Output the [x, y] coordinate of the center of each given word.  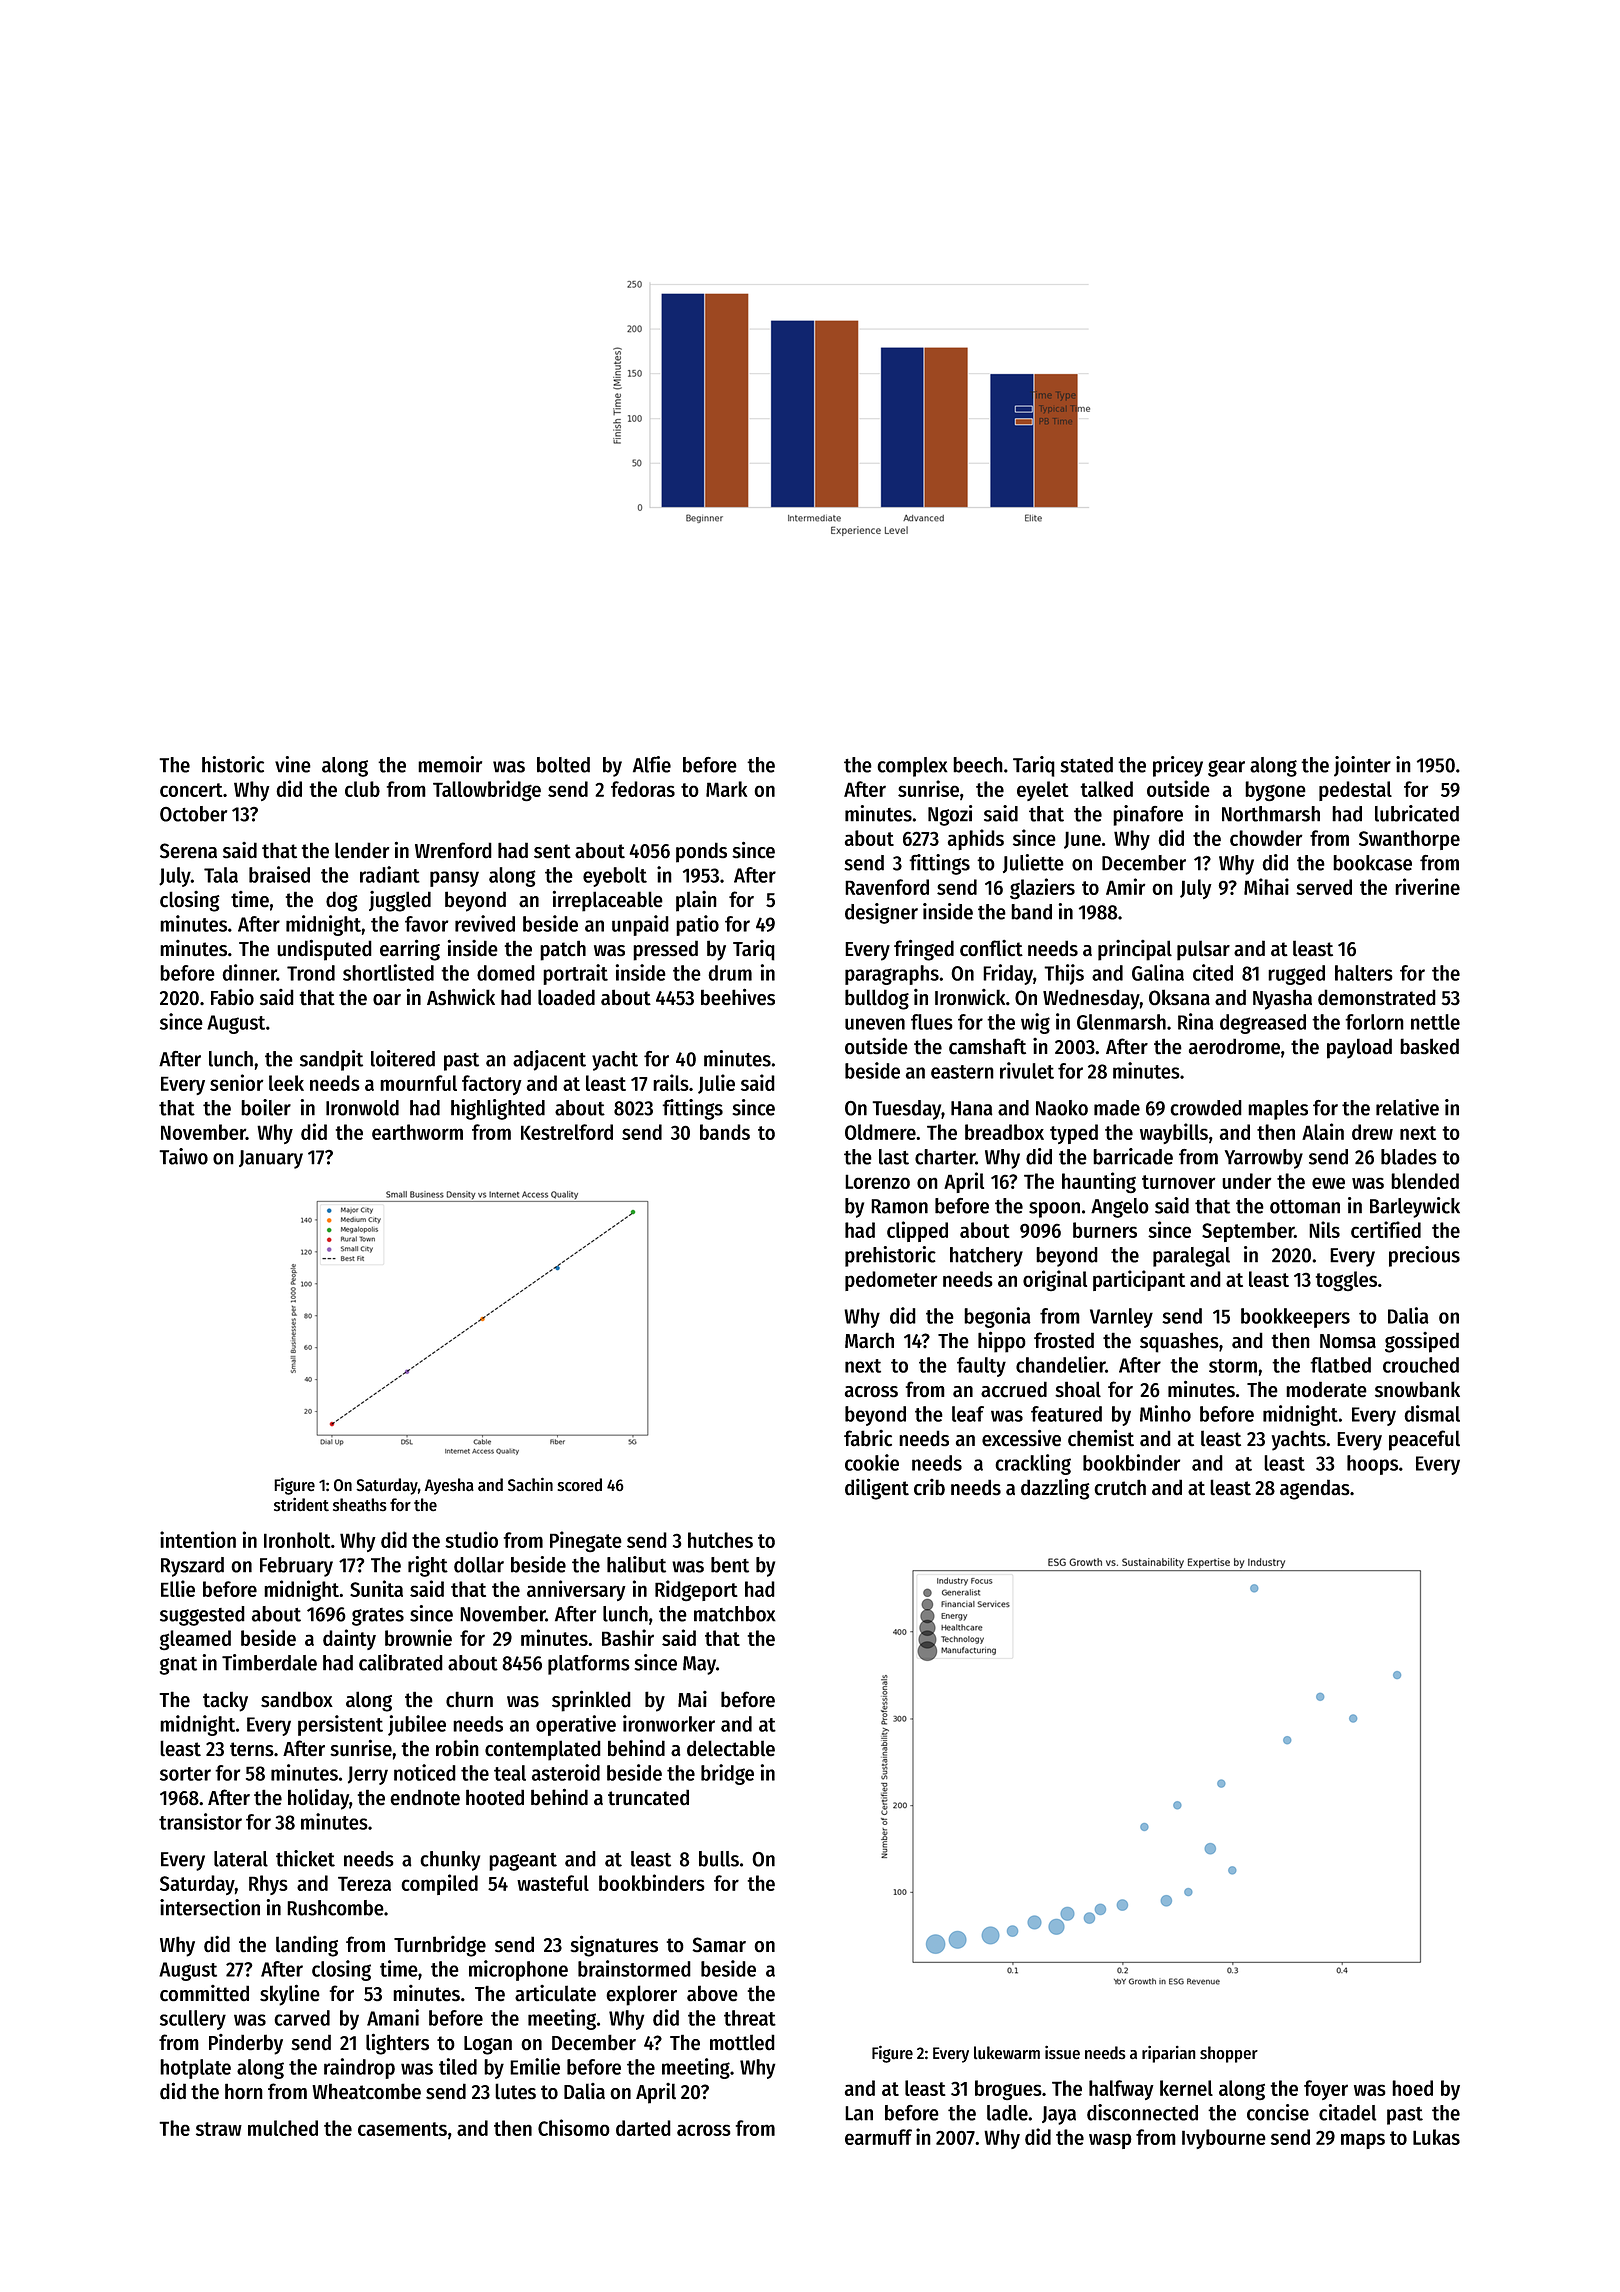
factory [492, 1085]
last [894, 1157]
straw [219, 2129]
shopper [1229, 2054]
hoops [1372, 1465]
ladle [1007, 2113]
